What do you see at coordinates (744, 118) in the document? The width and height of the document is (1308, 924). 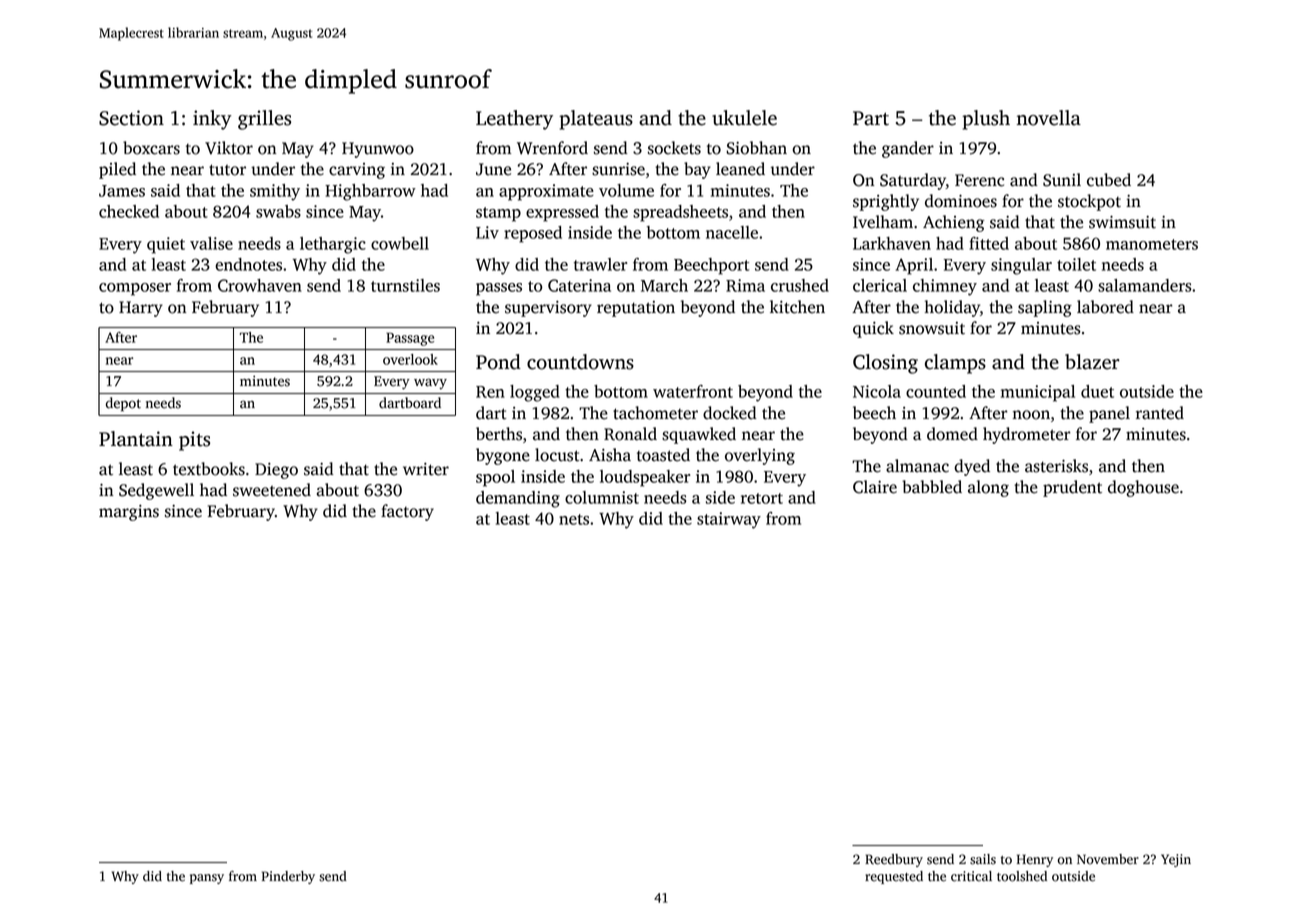 I see `ukulele` at bounding box center [744, 118].
